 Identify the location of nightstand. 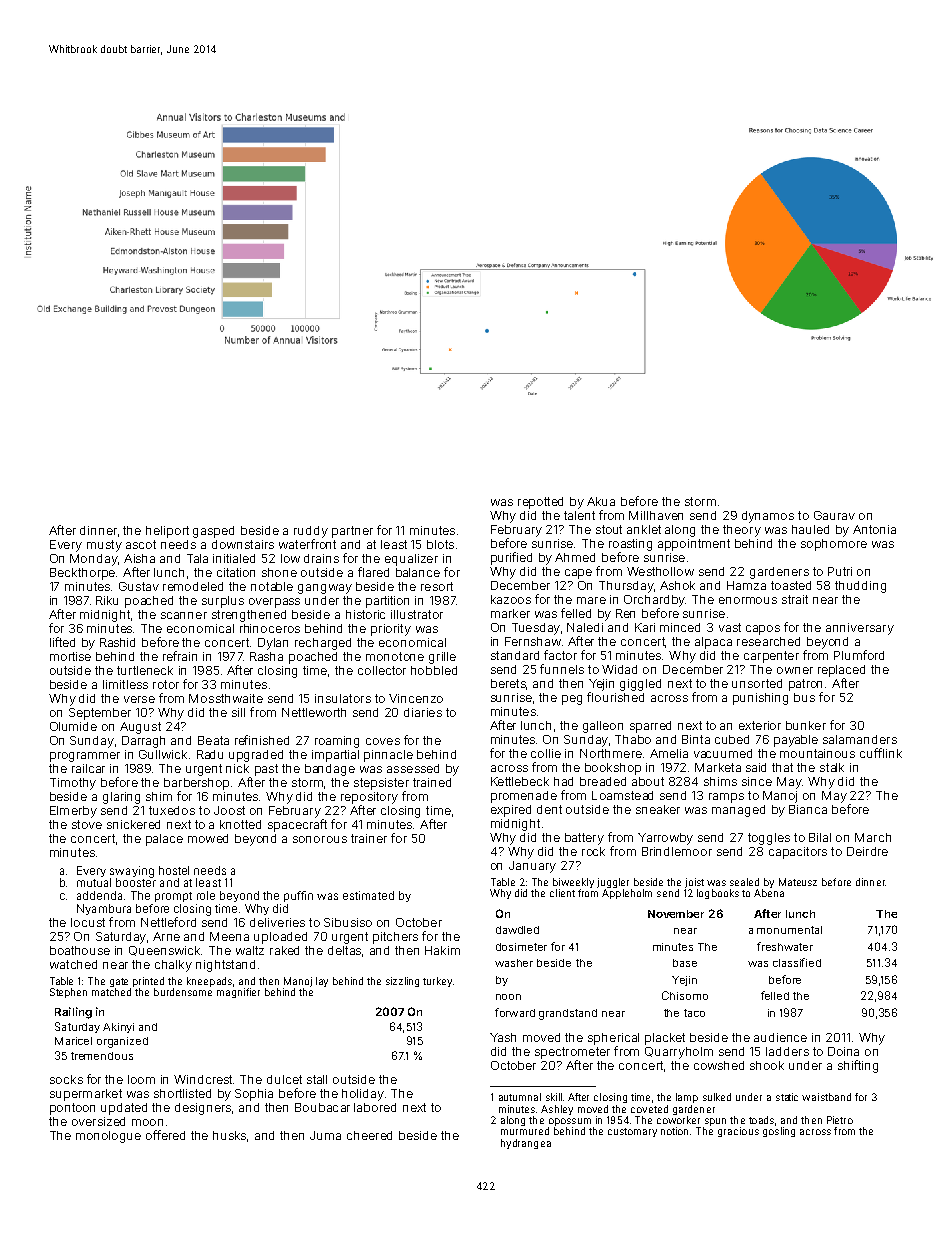
(225, 966).
